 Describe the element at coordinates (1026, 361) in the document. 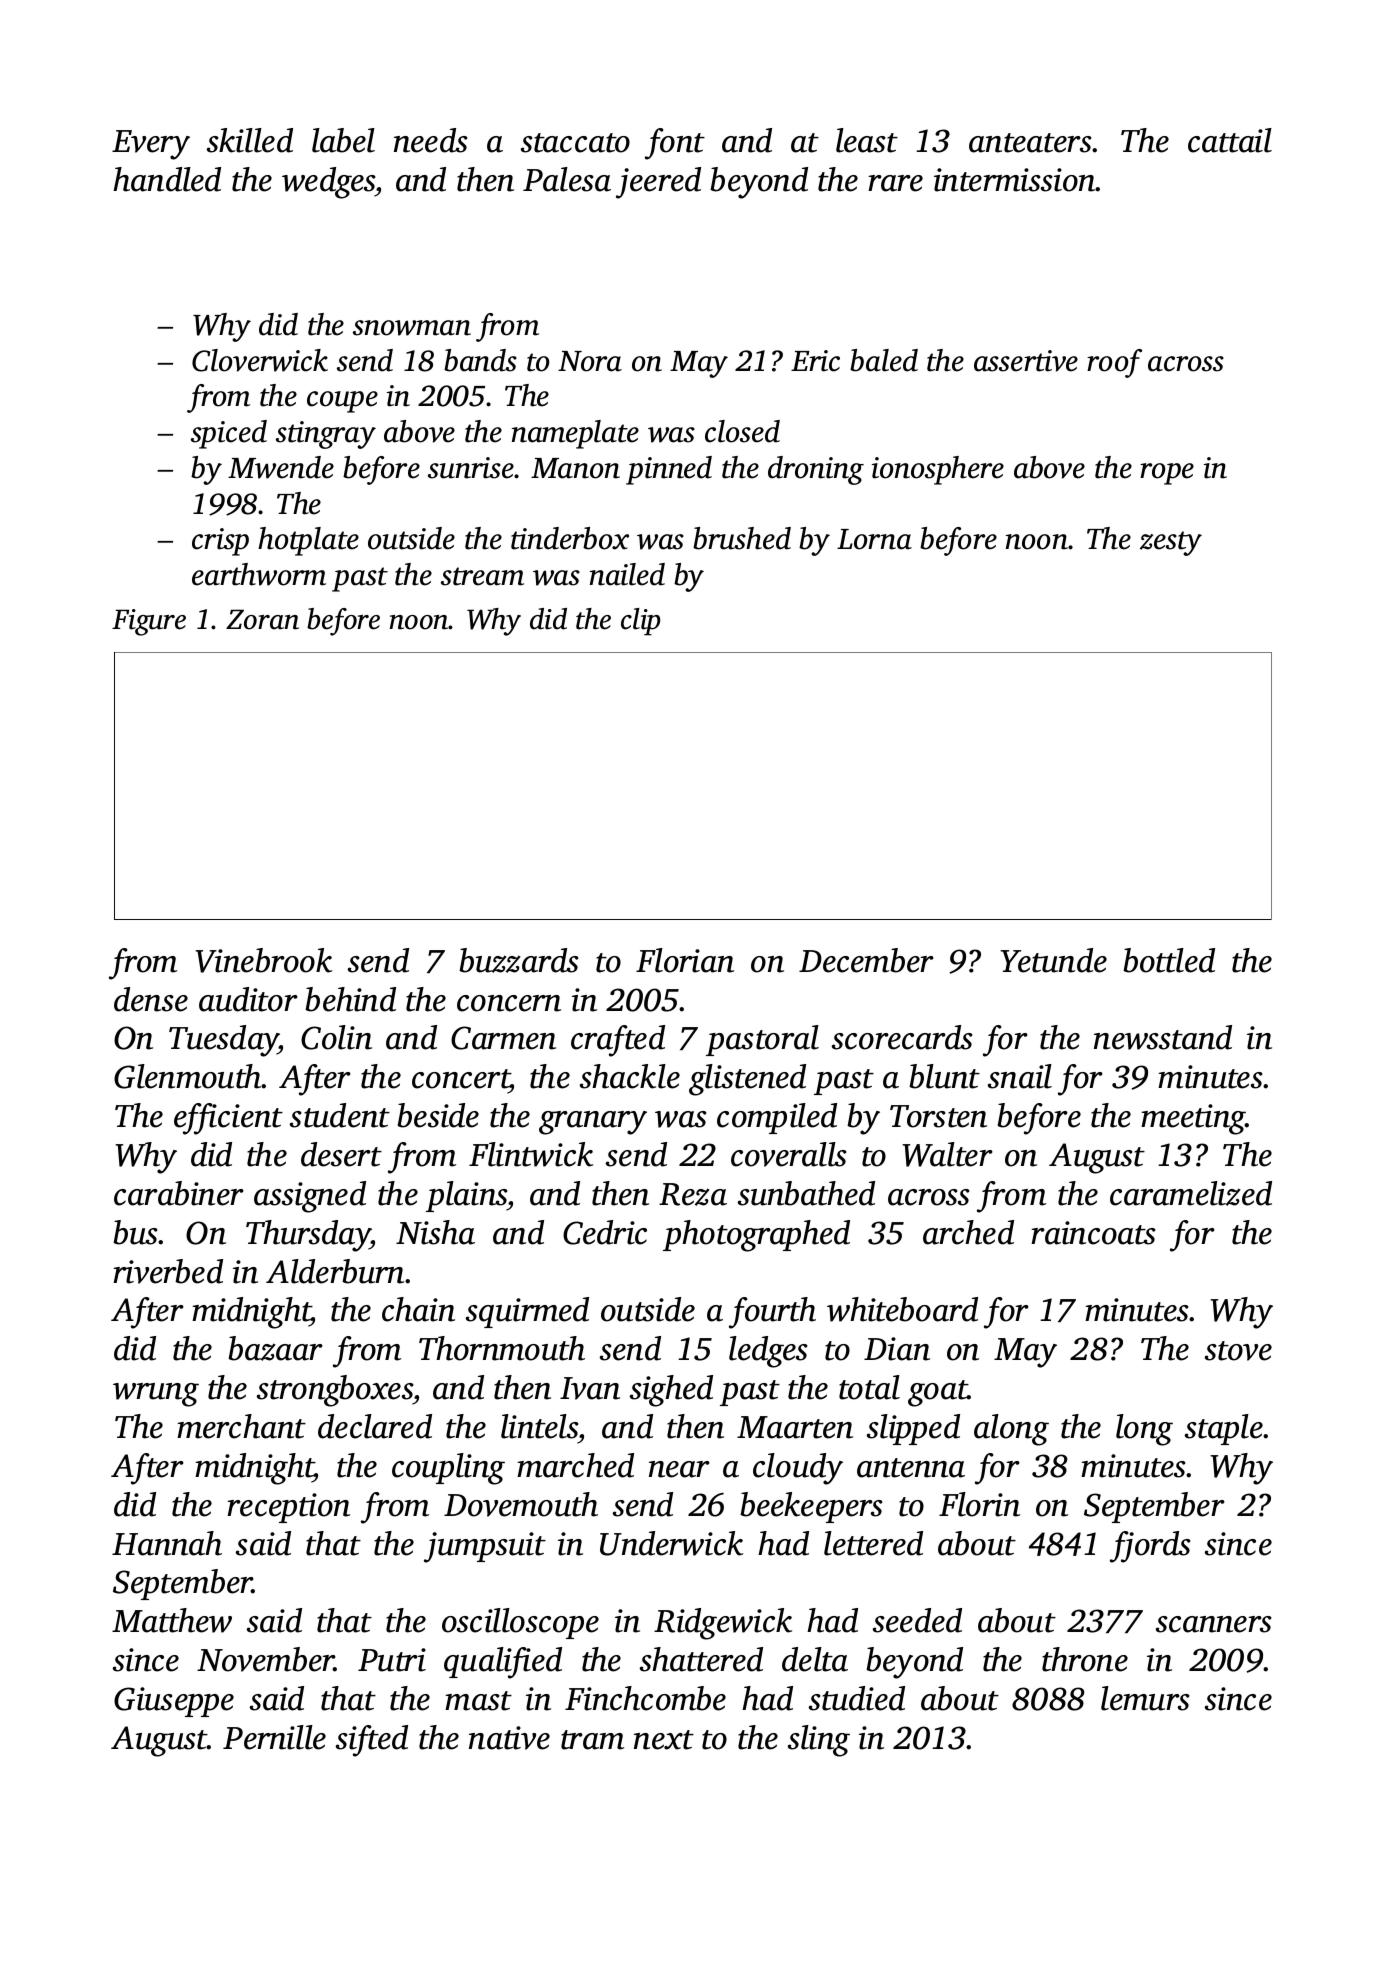

I see `assertive` at that location.
